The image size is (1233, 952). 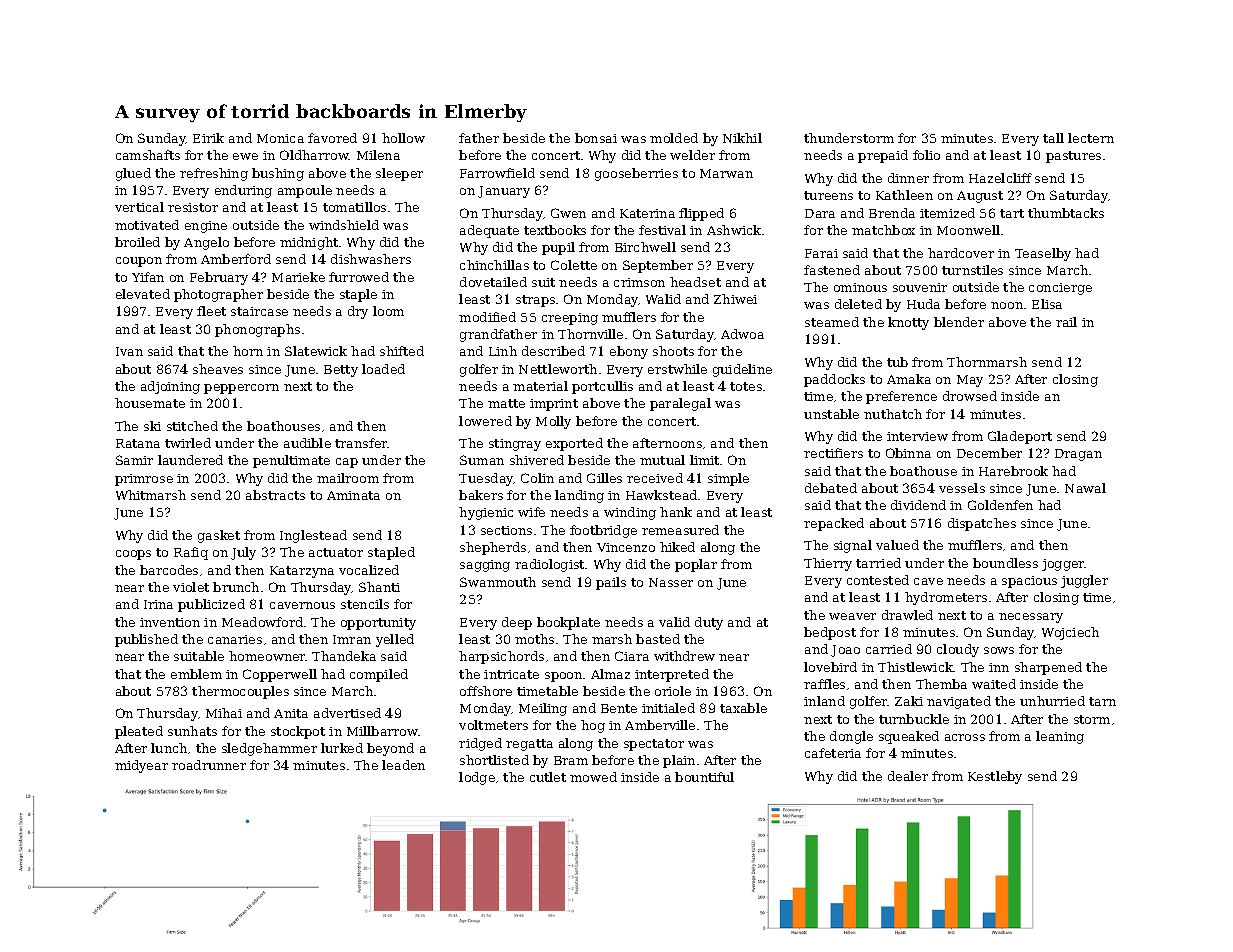 I want to click on tarn, so click(x=1102, y=701).
